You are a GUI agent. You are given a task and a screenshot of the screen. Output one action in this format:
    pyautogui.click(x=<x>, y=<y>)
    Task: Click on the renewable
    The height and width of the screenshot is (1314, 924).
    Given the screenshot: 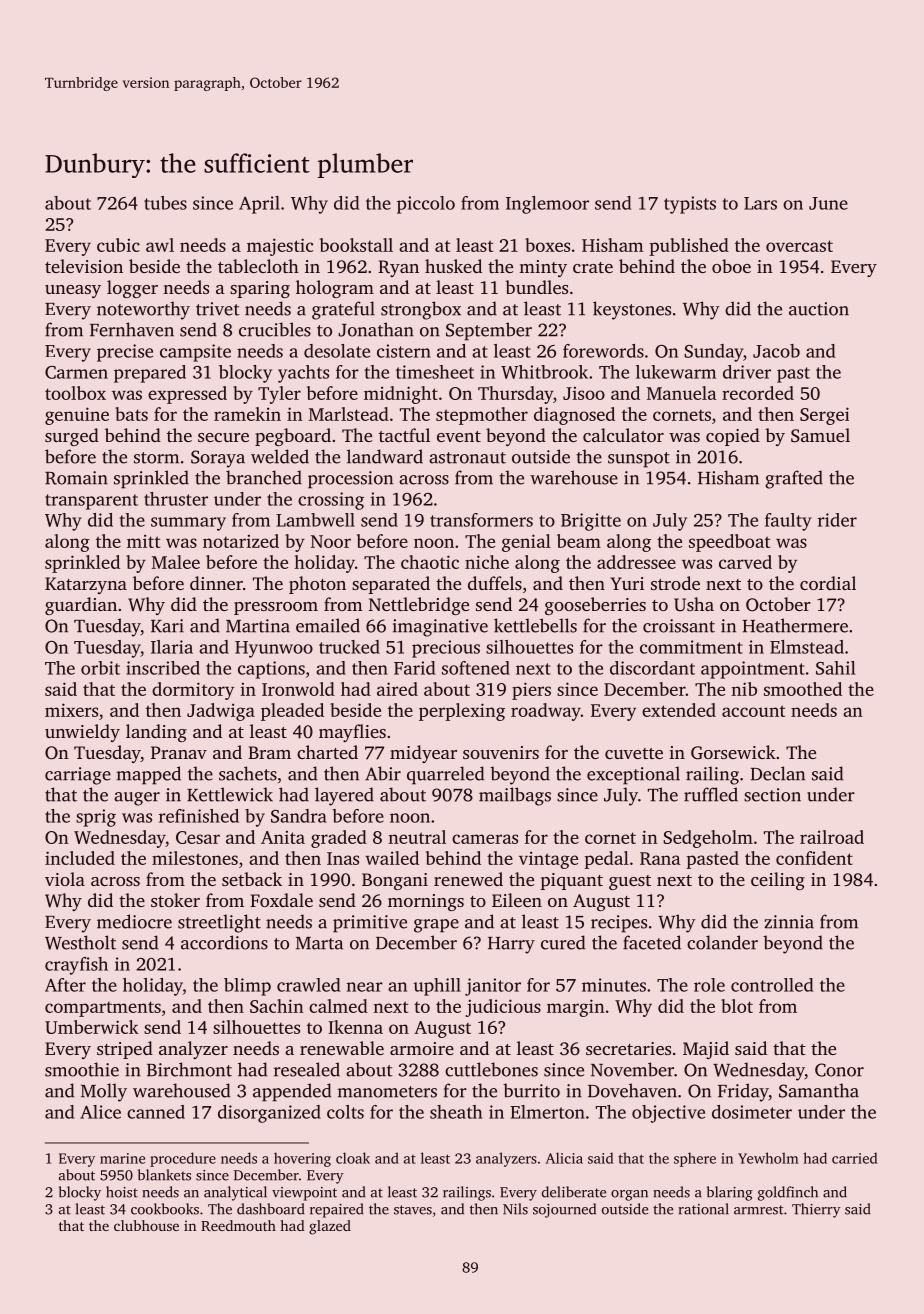 What is the action you would take?
    pyautogui.click(x=342, y=1048)
